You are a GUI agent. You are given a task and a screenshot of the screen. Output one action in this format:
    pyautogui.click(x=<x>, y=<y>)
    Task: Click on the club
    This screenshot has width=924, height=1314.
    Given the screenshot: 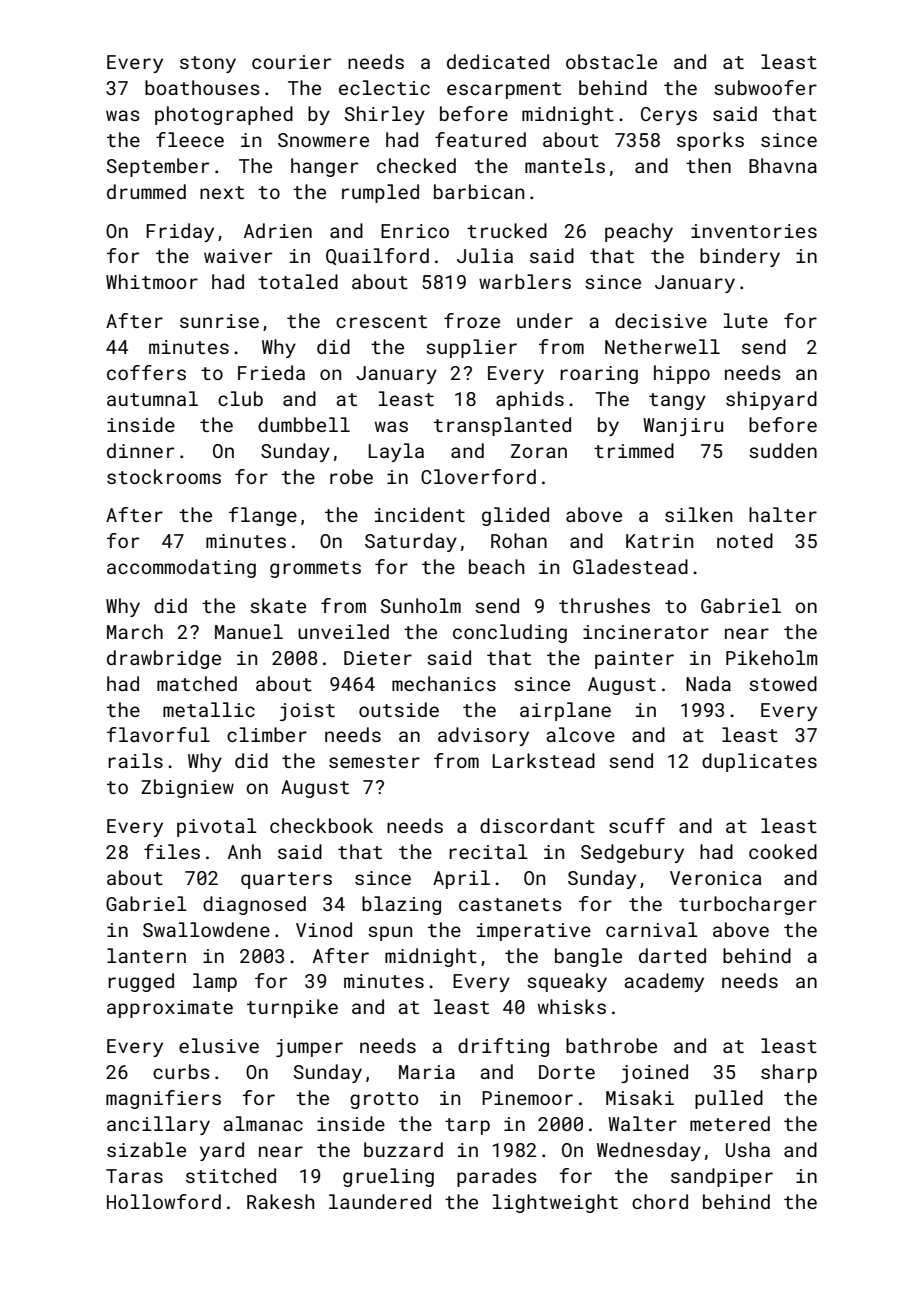 What is the action you would take?
    pyautogui.click(x=240, y=398)
